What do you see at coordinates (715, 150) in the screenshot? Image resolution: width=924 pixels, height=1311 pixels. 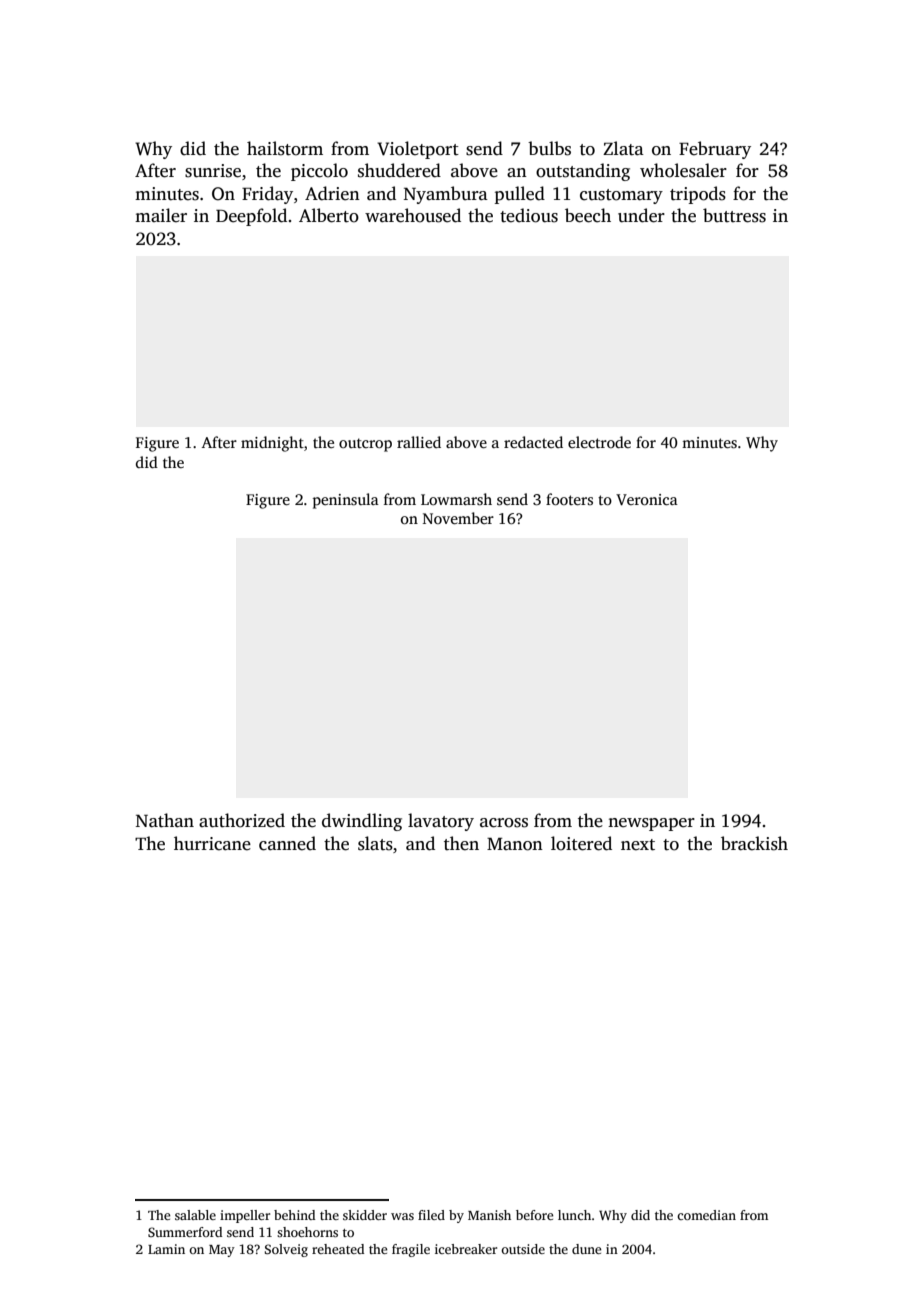 I see `February` at bounding box center [715, 150].
